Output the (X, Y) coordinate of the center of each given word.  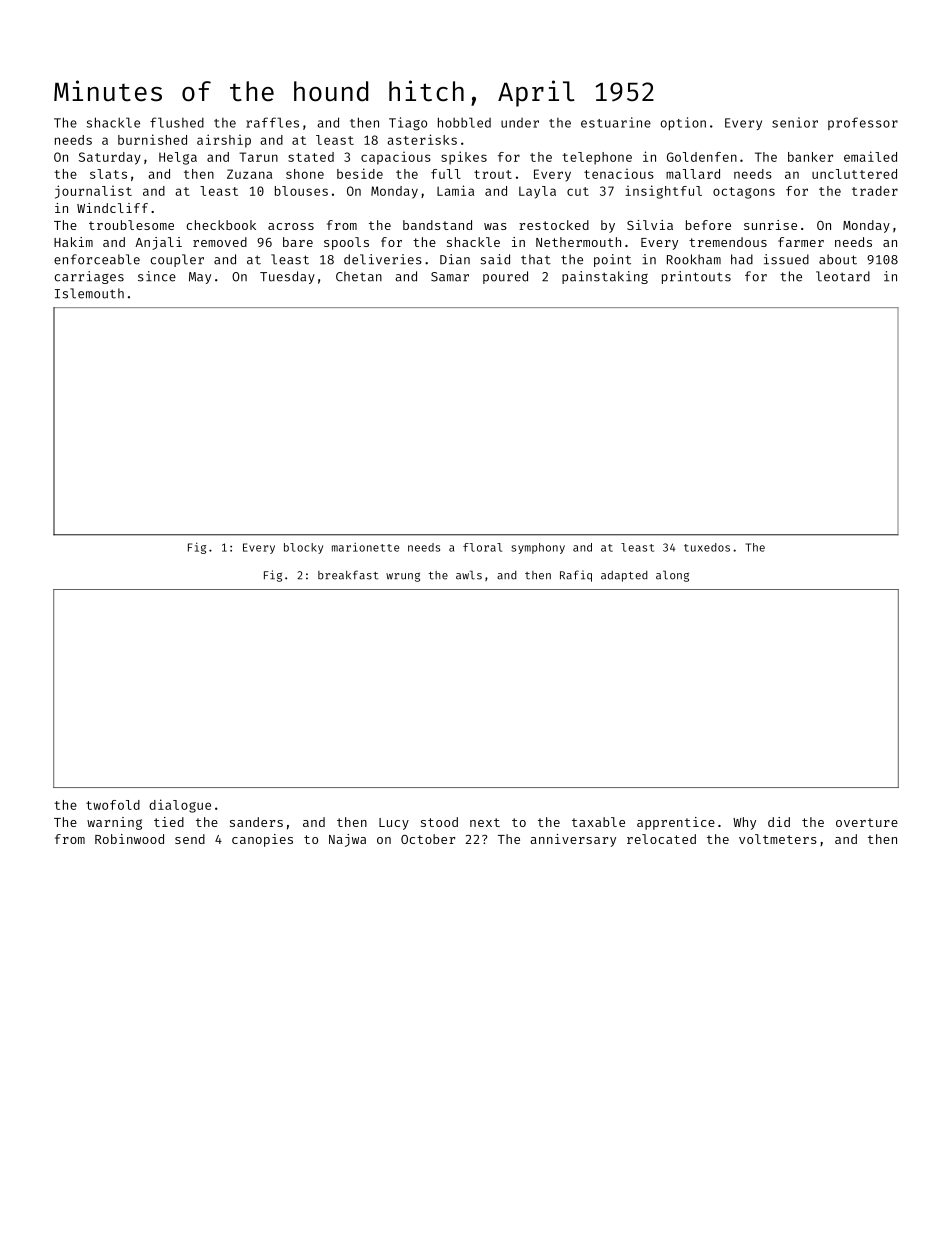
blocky (303, 548)
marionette (365, 547)
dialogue (180, 806)
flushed (177, 122)
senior (795, 122)
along (672, 576)
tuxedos (707, 547)
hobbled (464, 122)
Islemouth (89, 293)
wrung (403, 577)
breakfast (348, 575)
